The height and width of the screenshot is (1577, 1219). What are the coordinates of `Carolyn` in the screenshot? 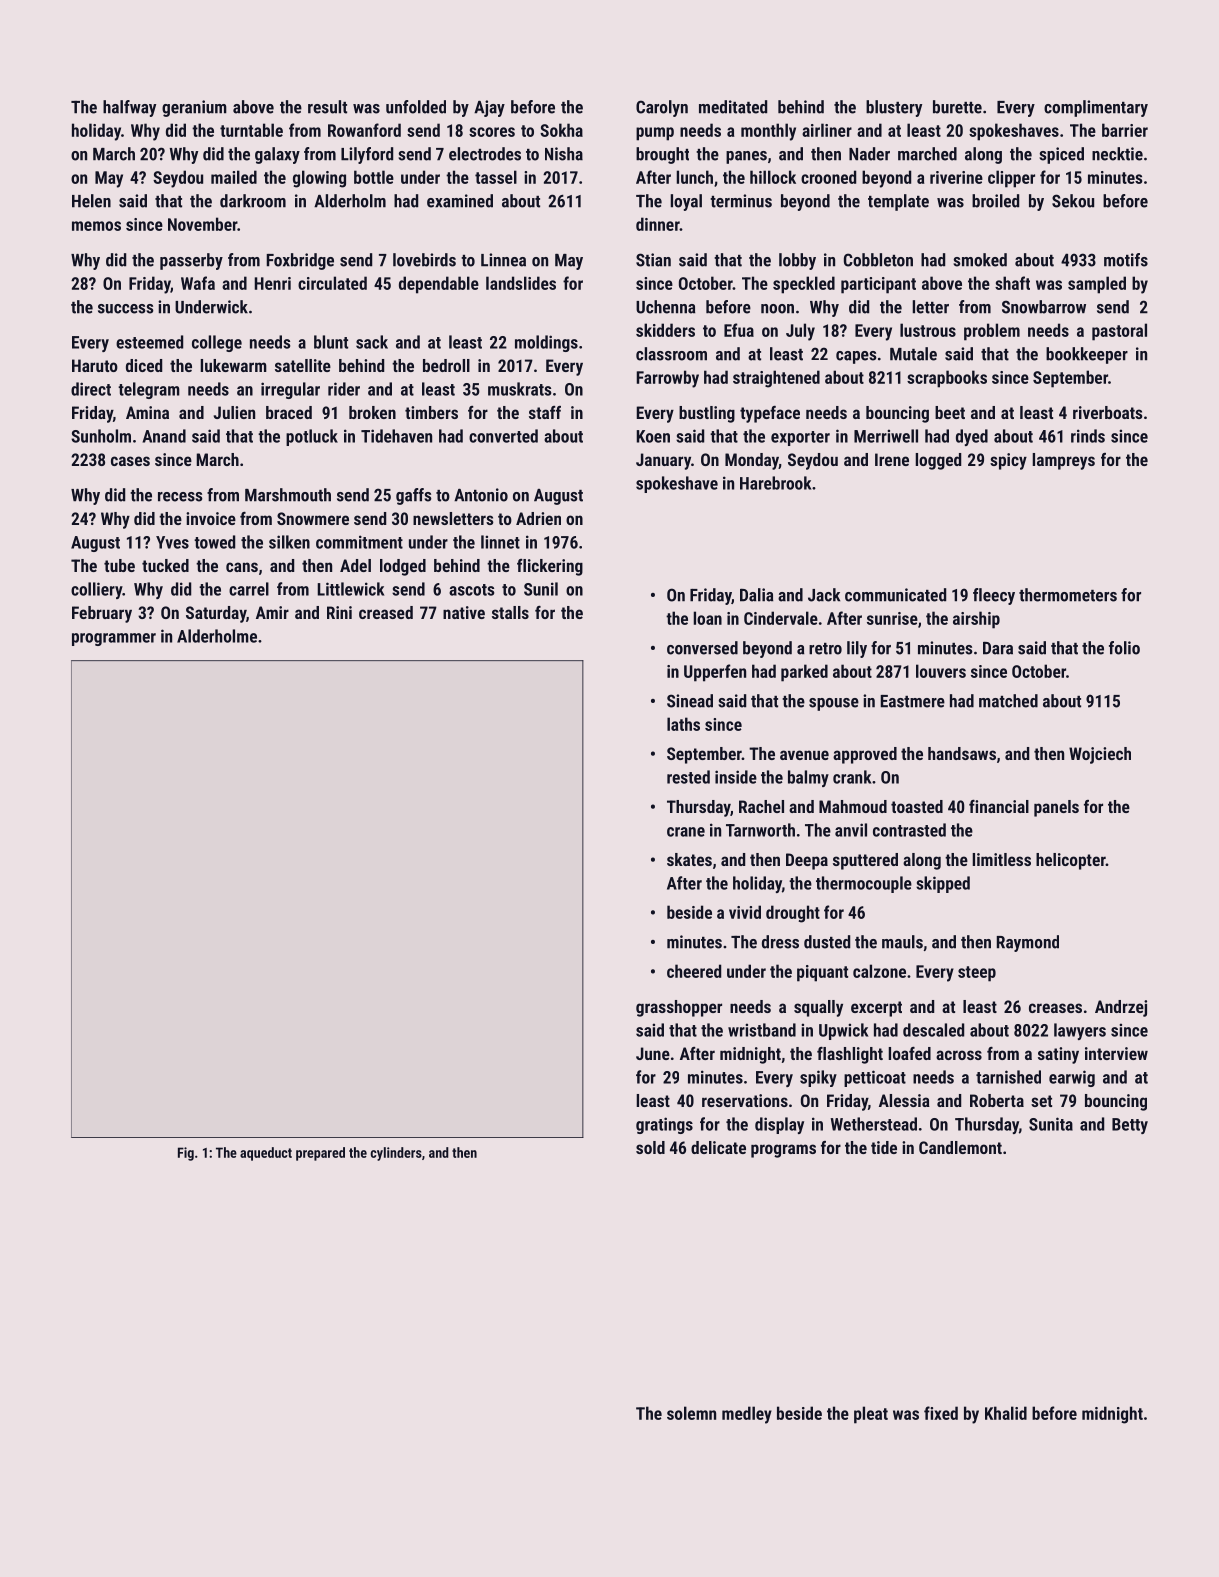 It's located at (662, 108).
